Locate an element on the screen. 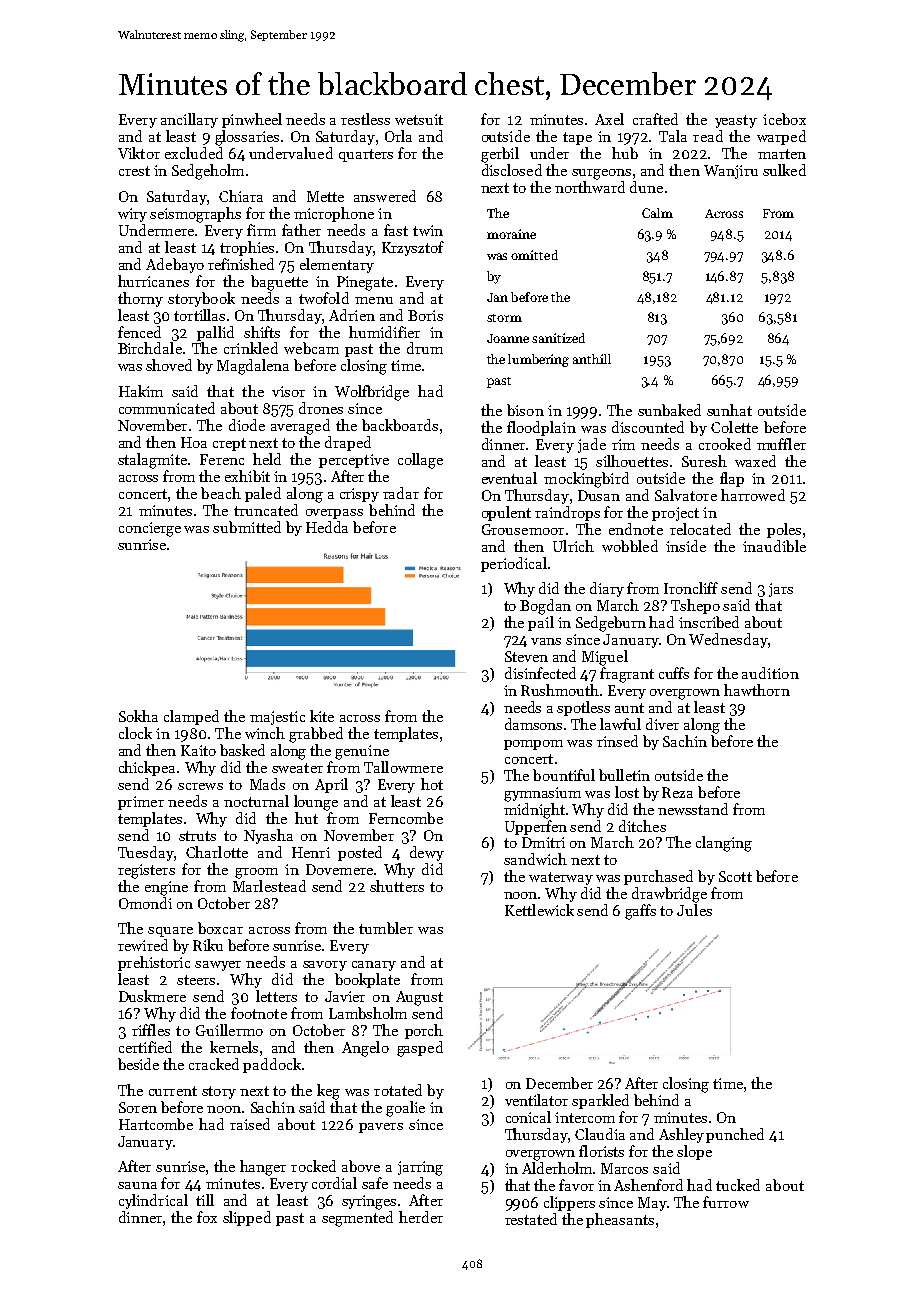 Image resolution: width=924 pixels, height=1308 pixels. seismographs is located at coordinates (195, 215).
